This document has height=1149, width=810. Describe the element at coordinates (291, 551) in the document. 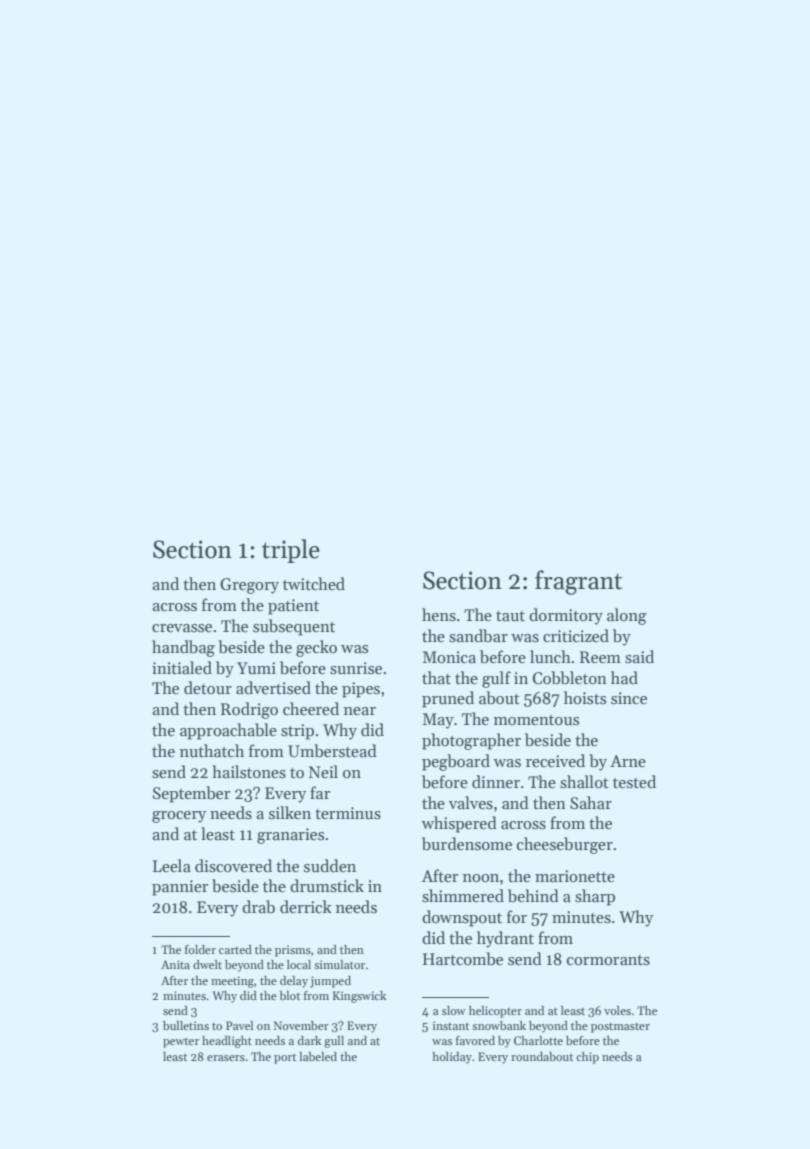

I see `triple` at that location.
